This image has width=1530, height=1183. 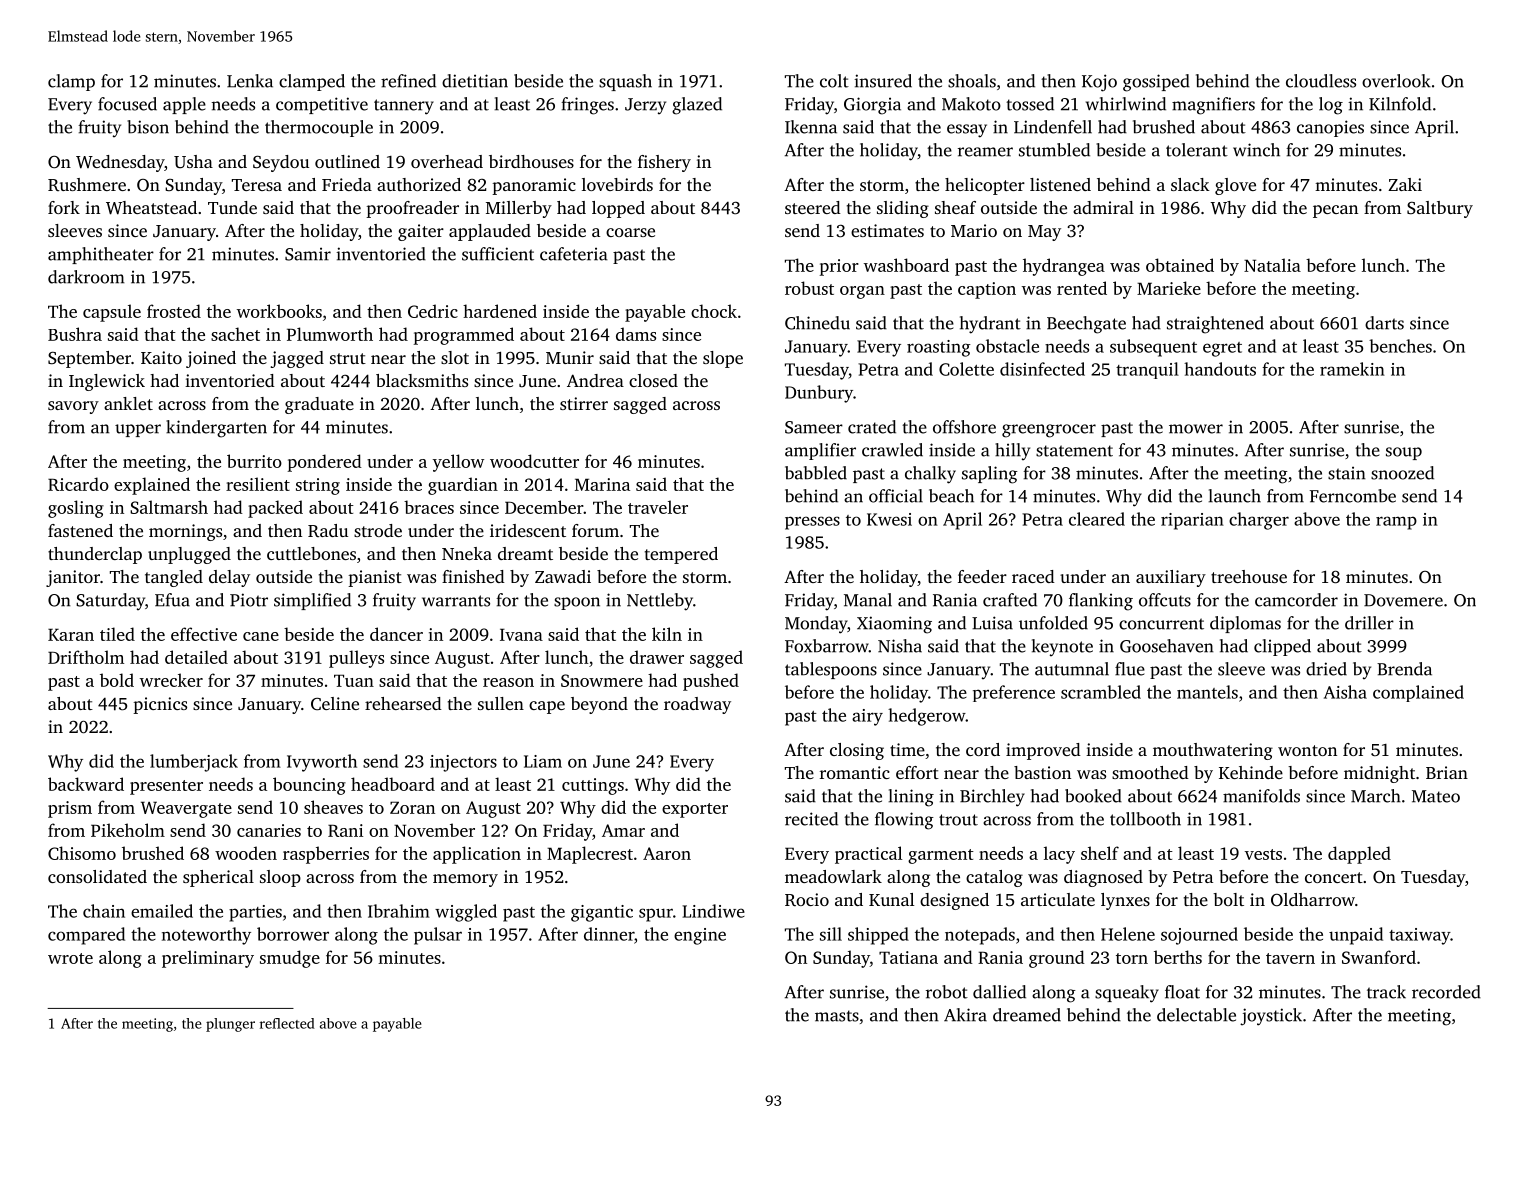 What do you see at coordinates (1207, 692) in the image?
I see `mantels` at bounding box center [1207, 692].
